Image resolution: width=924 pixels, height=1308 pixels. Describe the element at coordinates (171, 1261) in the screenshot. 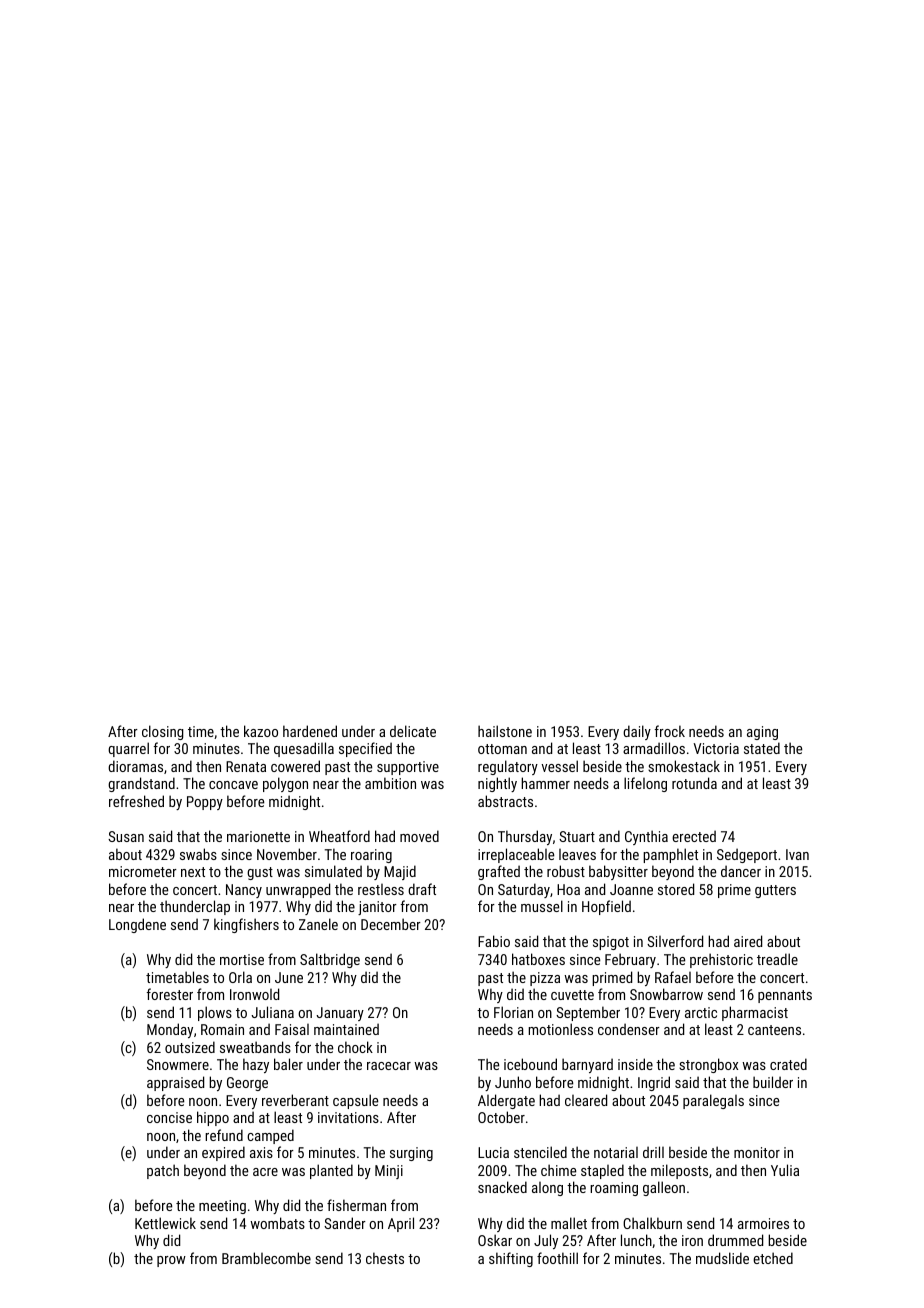

I see `prow` at that location.
